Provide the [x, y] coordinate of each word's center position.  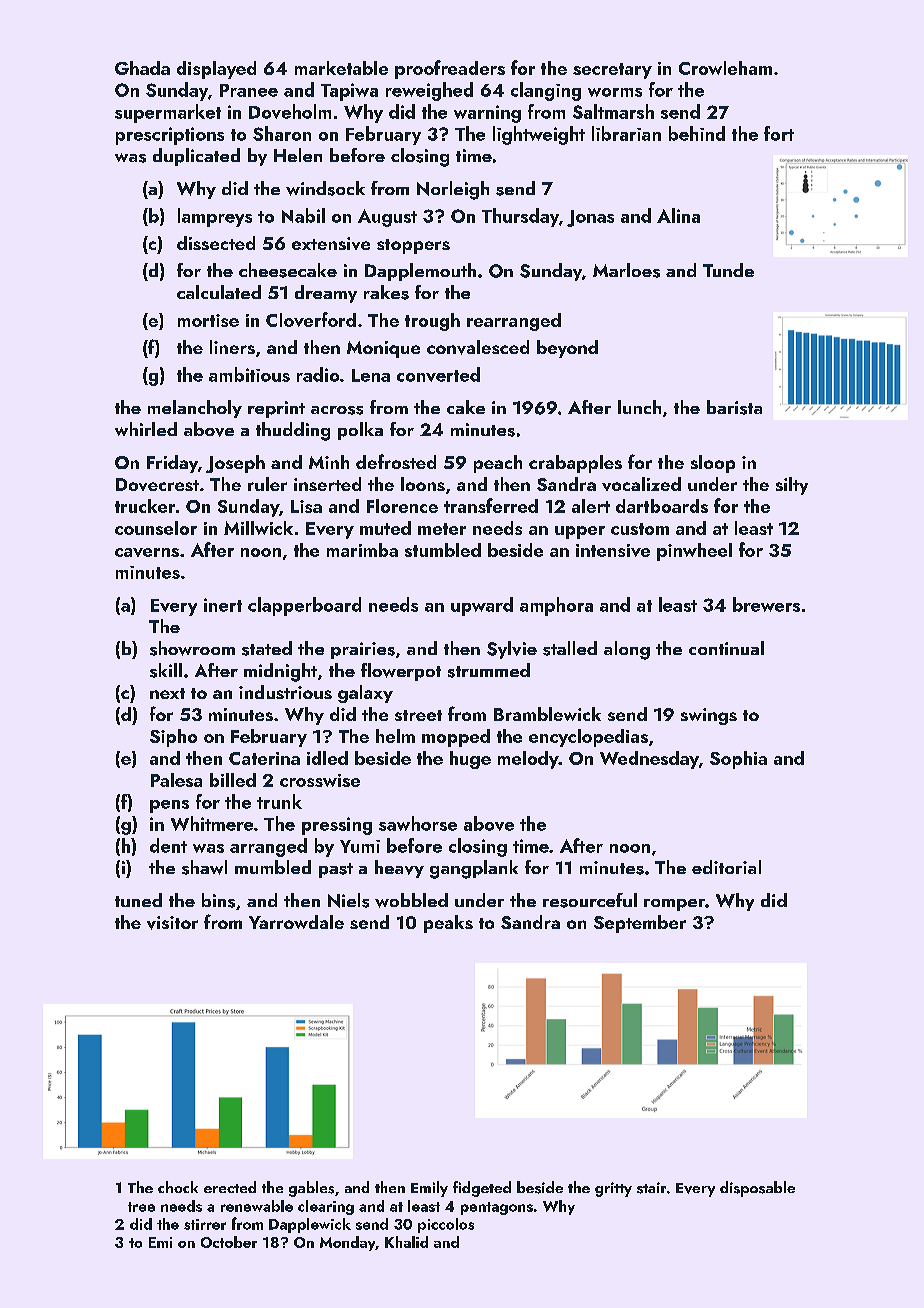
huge [470, 760]
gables [311, 1189]
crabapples [575, 464]
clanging [546, 91]
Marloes [626, 270]
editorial [726, 867]
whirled [146, 429]
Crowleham [725, 68]
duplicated [196, 157]
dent [168, 845]
